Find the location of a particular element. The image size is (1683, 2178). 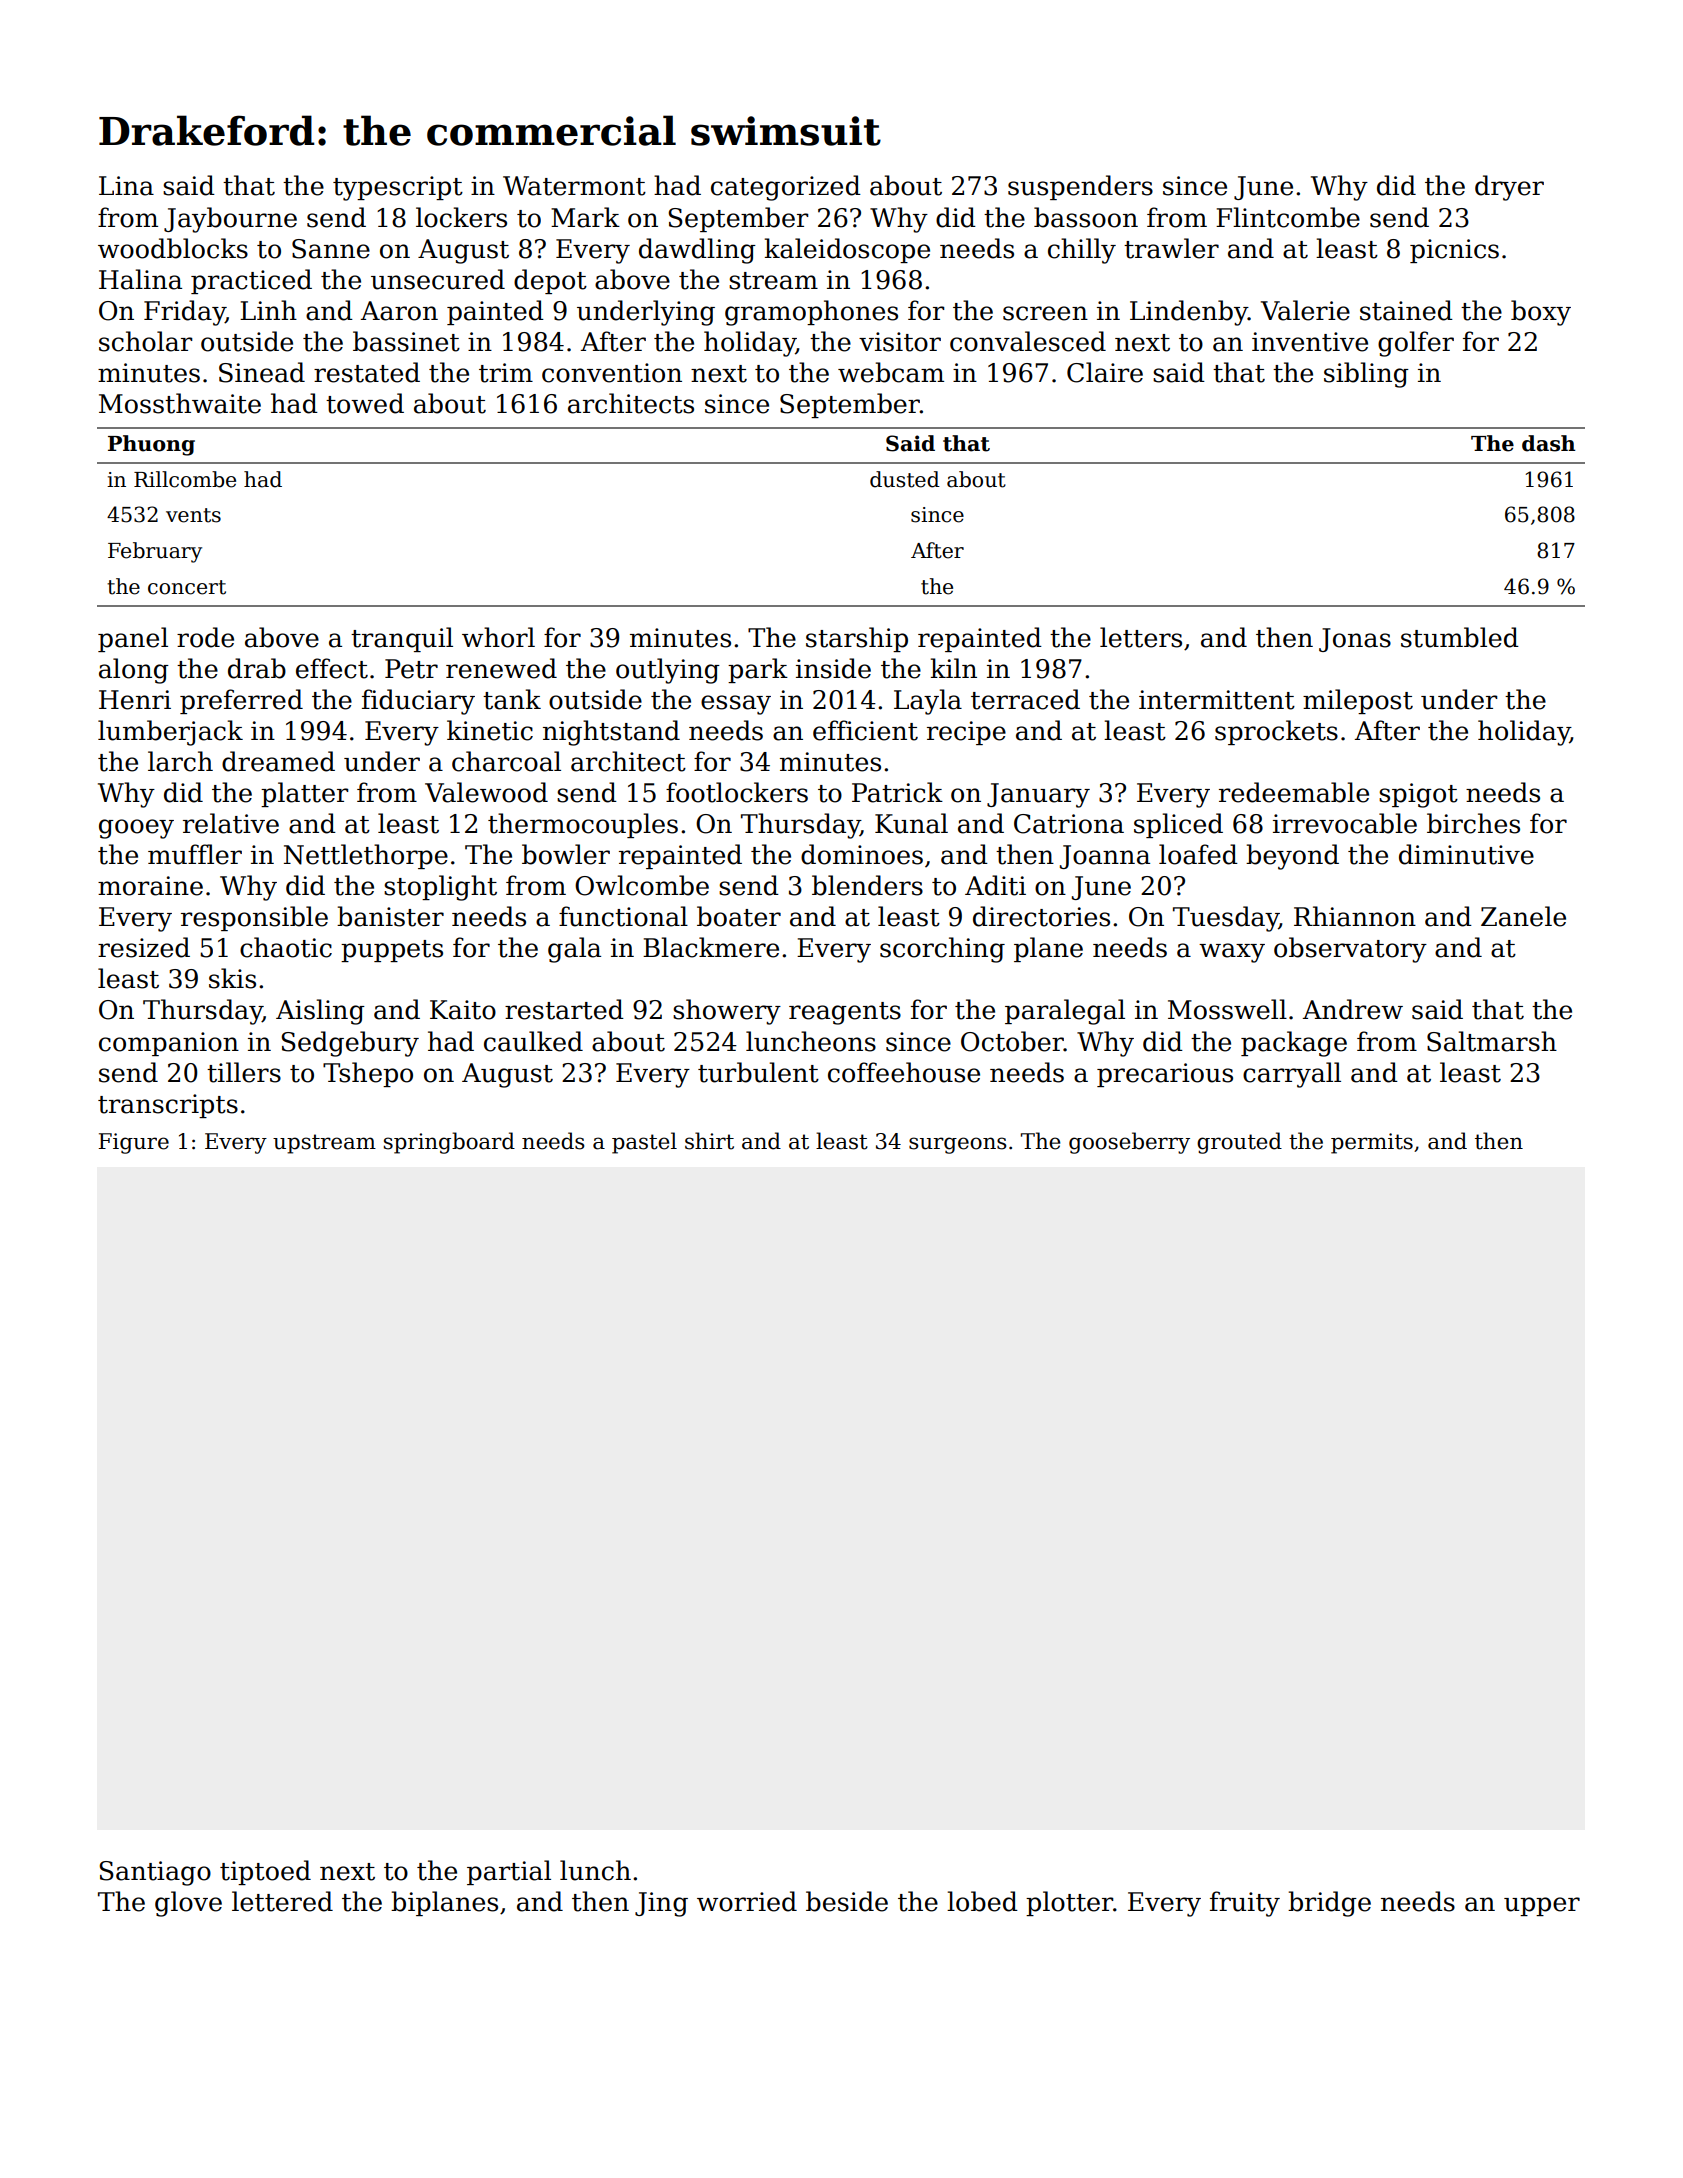

park is located at coordinates (758, 670).
